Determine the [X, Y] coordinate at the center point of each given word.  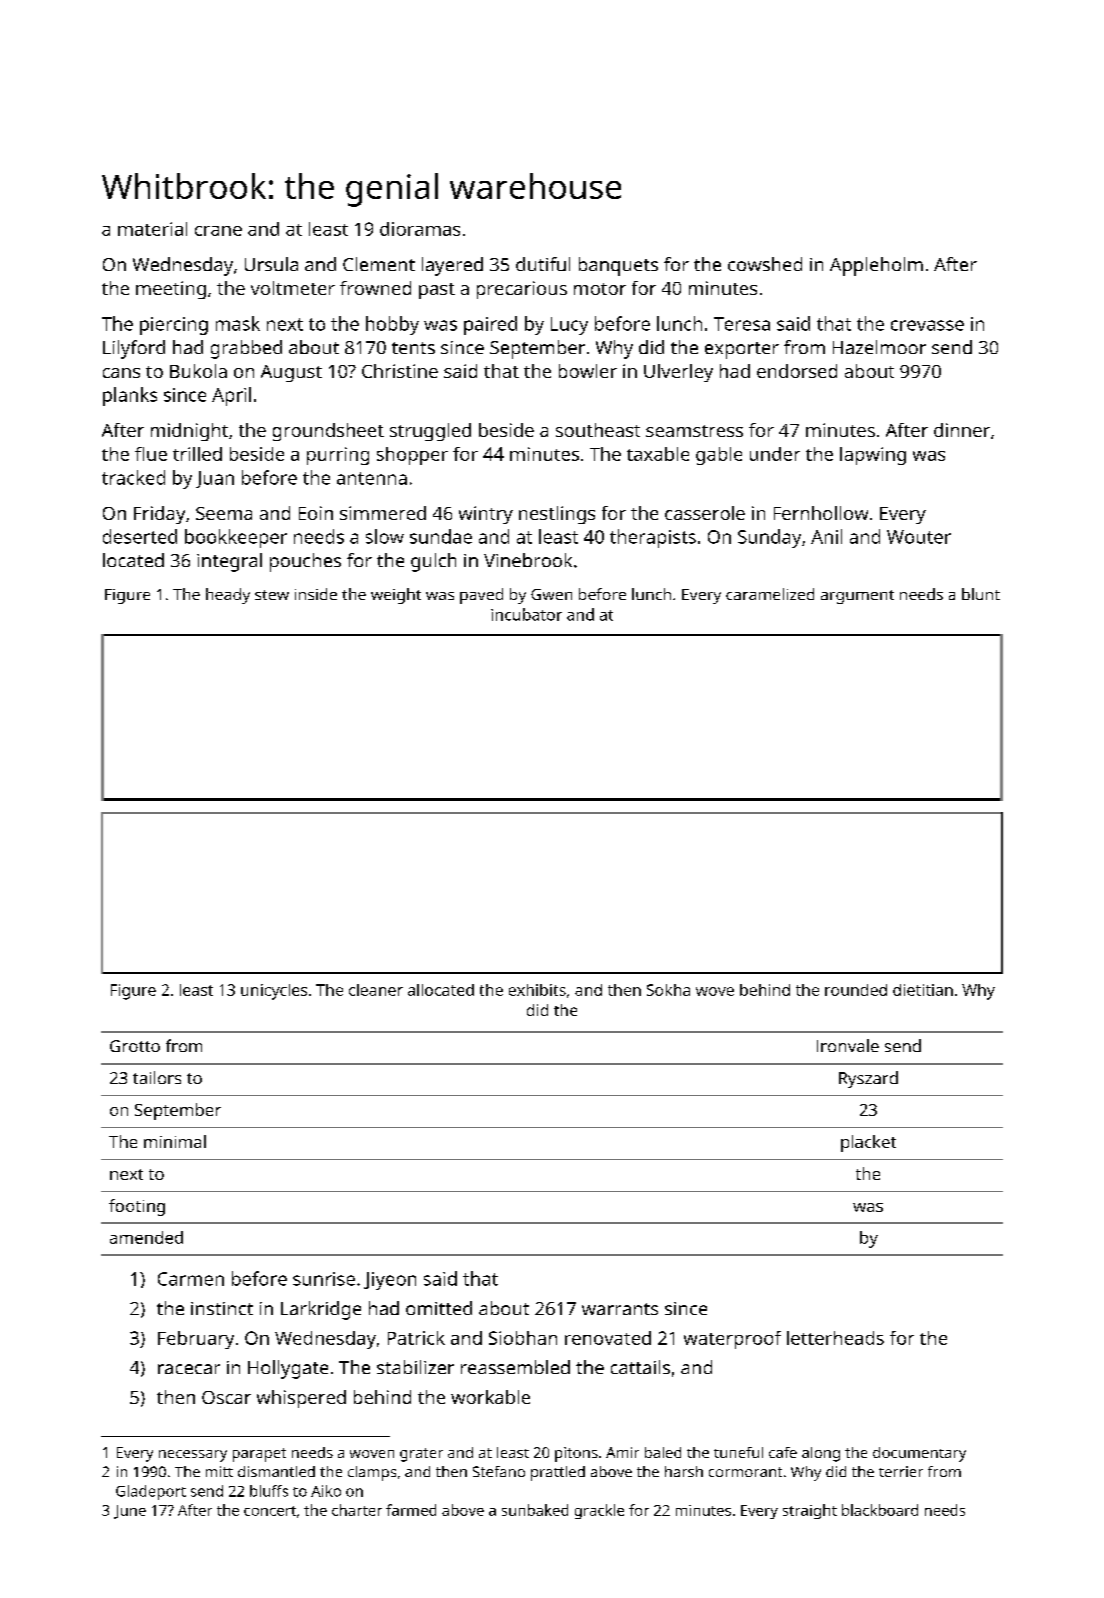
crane [218, 231]
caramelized [770, 594]
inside [316, 594]
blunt [981, 594]
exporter [742, 350]
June [130, 1512]
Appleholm [876, 266]
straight [810, 1511]
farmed [411, 1510]
